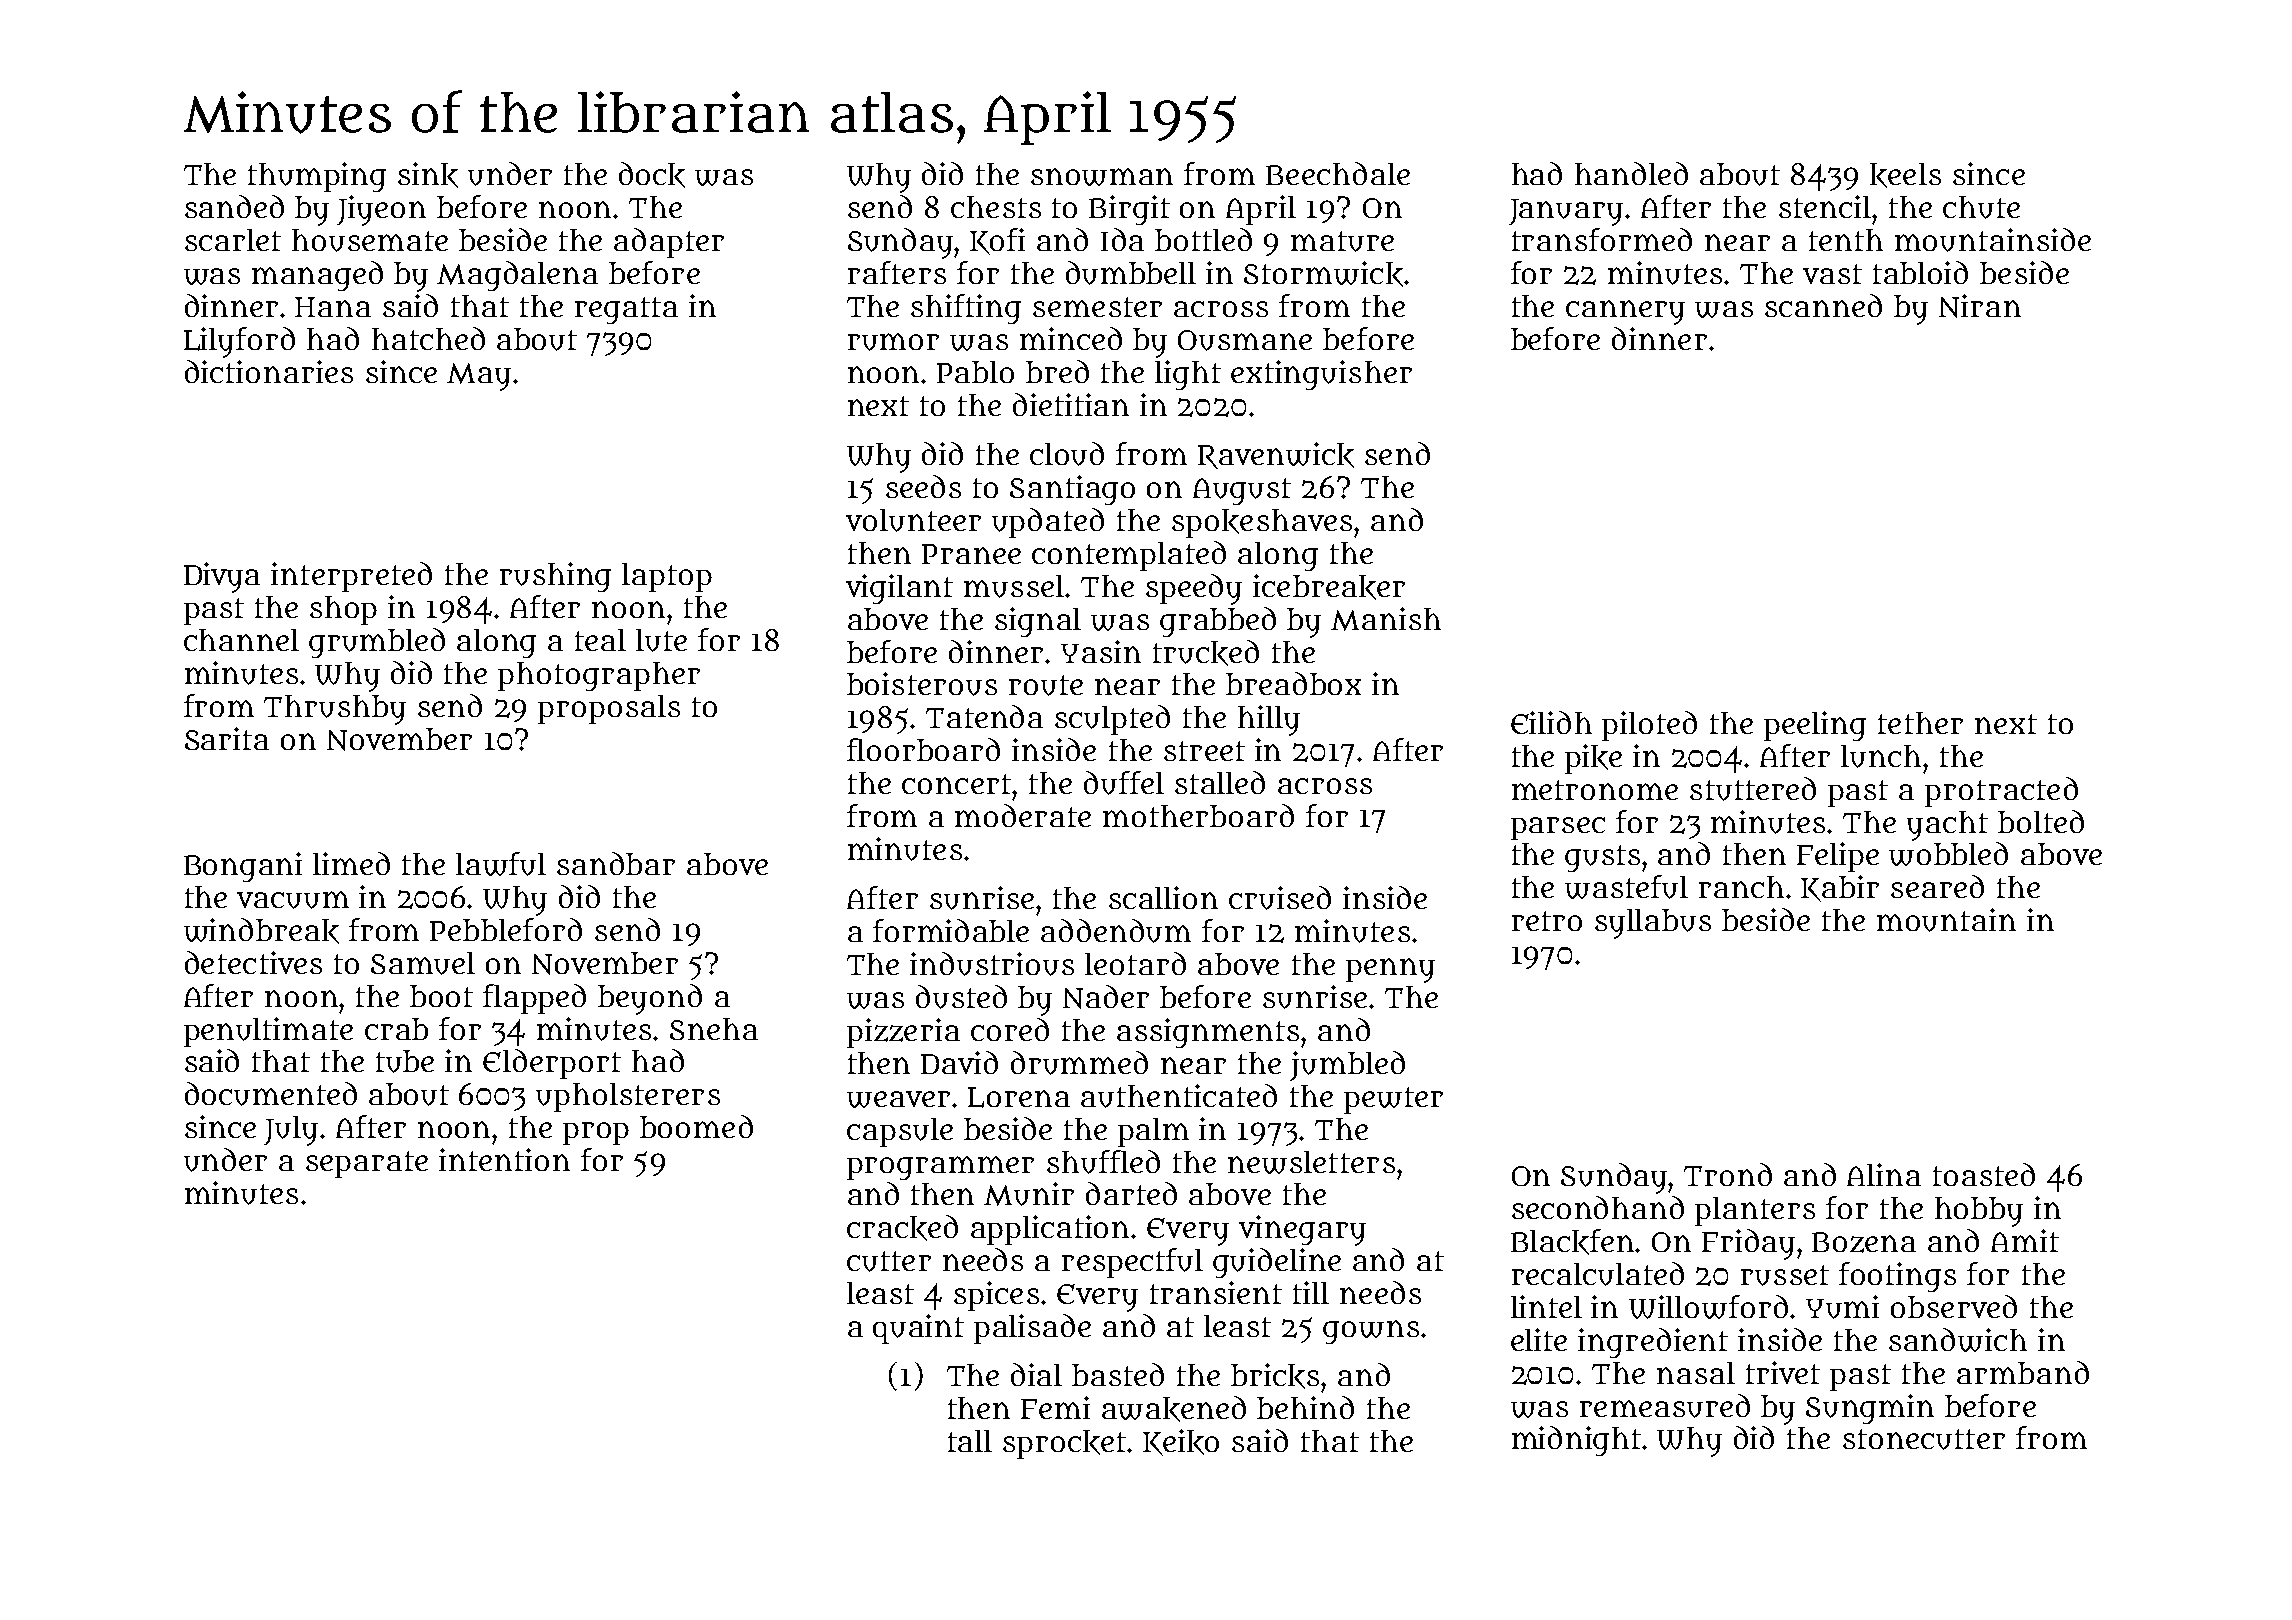 This image has height=1620, width=2292. Describe the element at coordinates (1838, 857) in the image. I see `Felipe` at that location.
